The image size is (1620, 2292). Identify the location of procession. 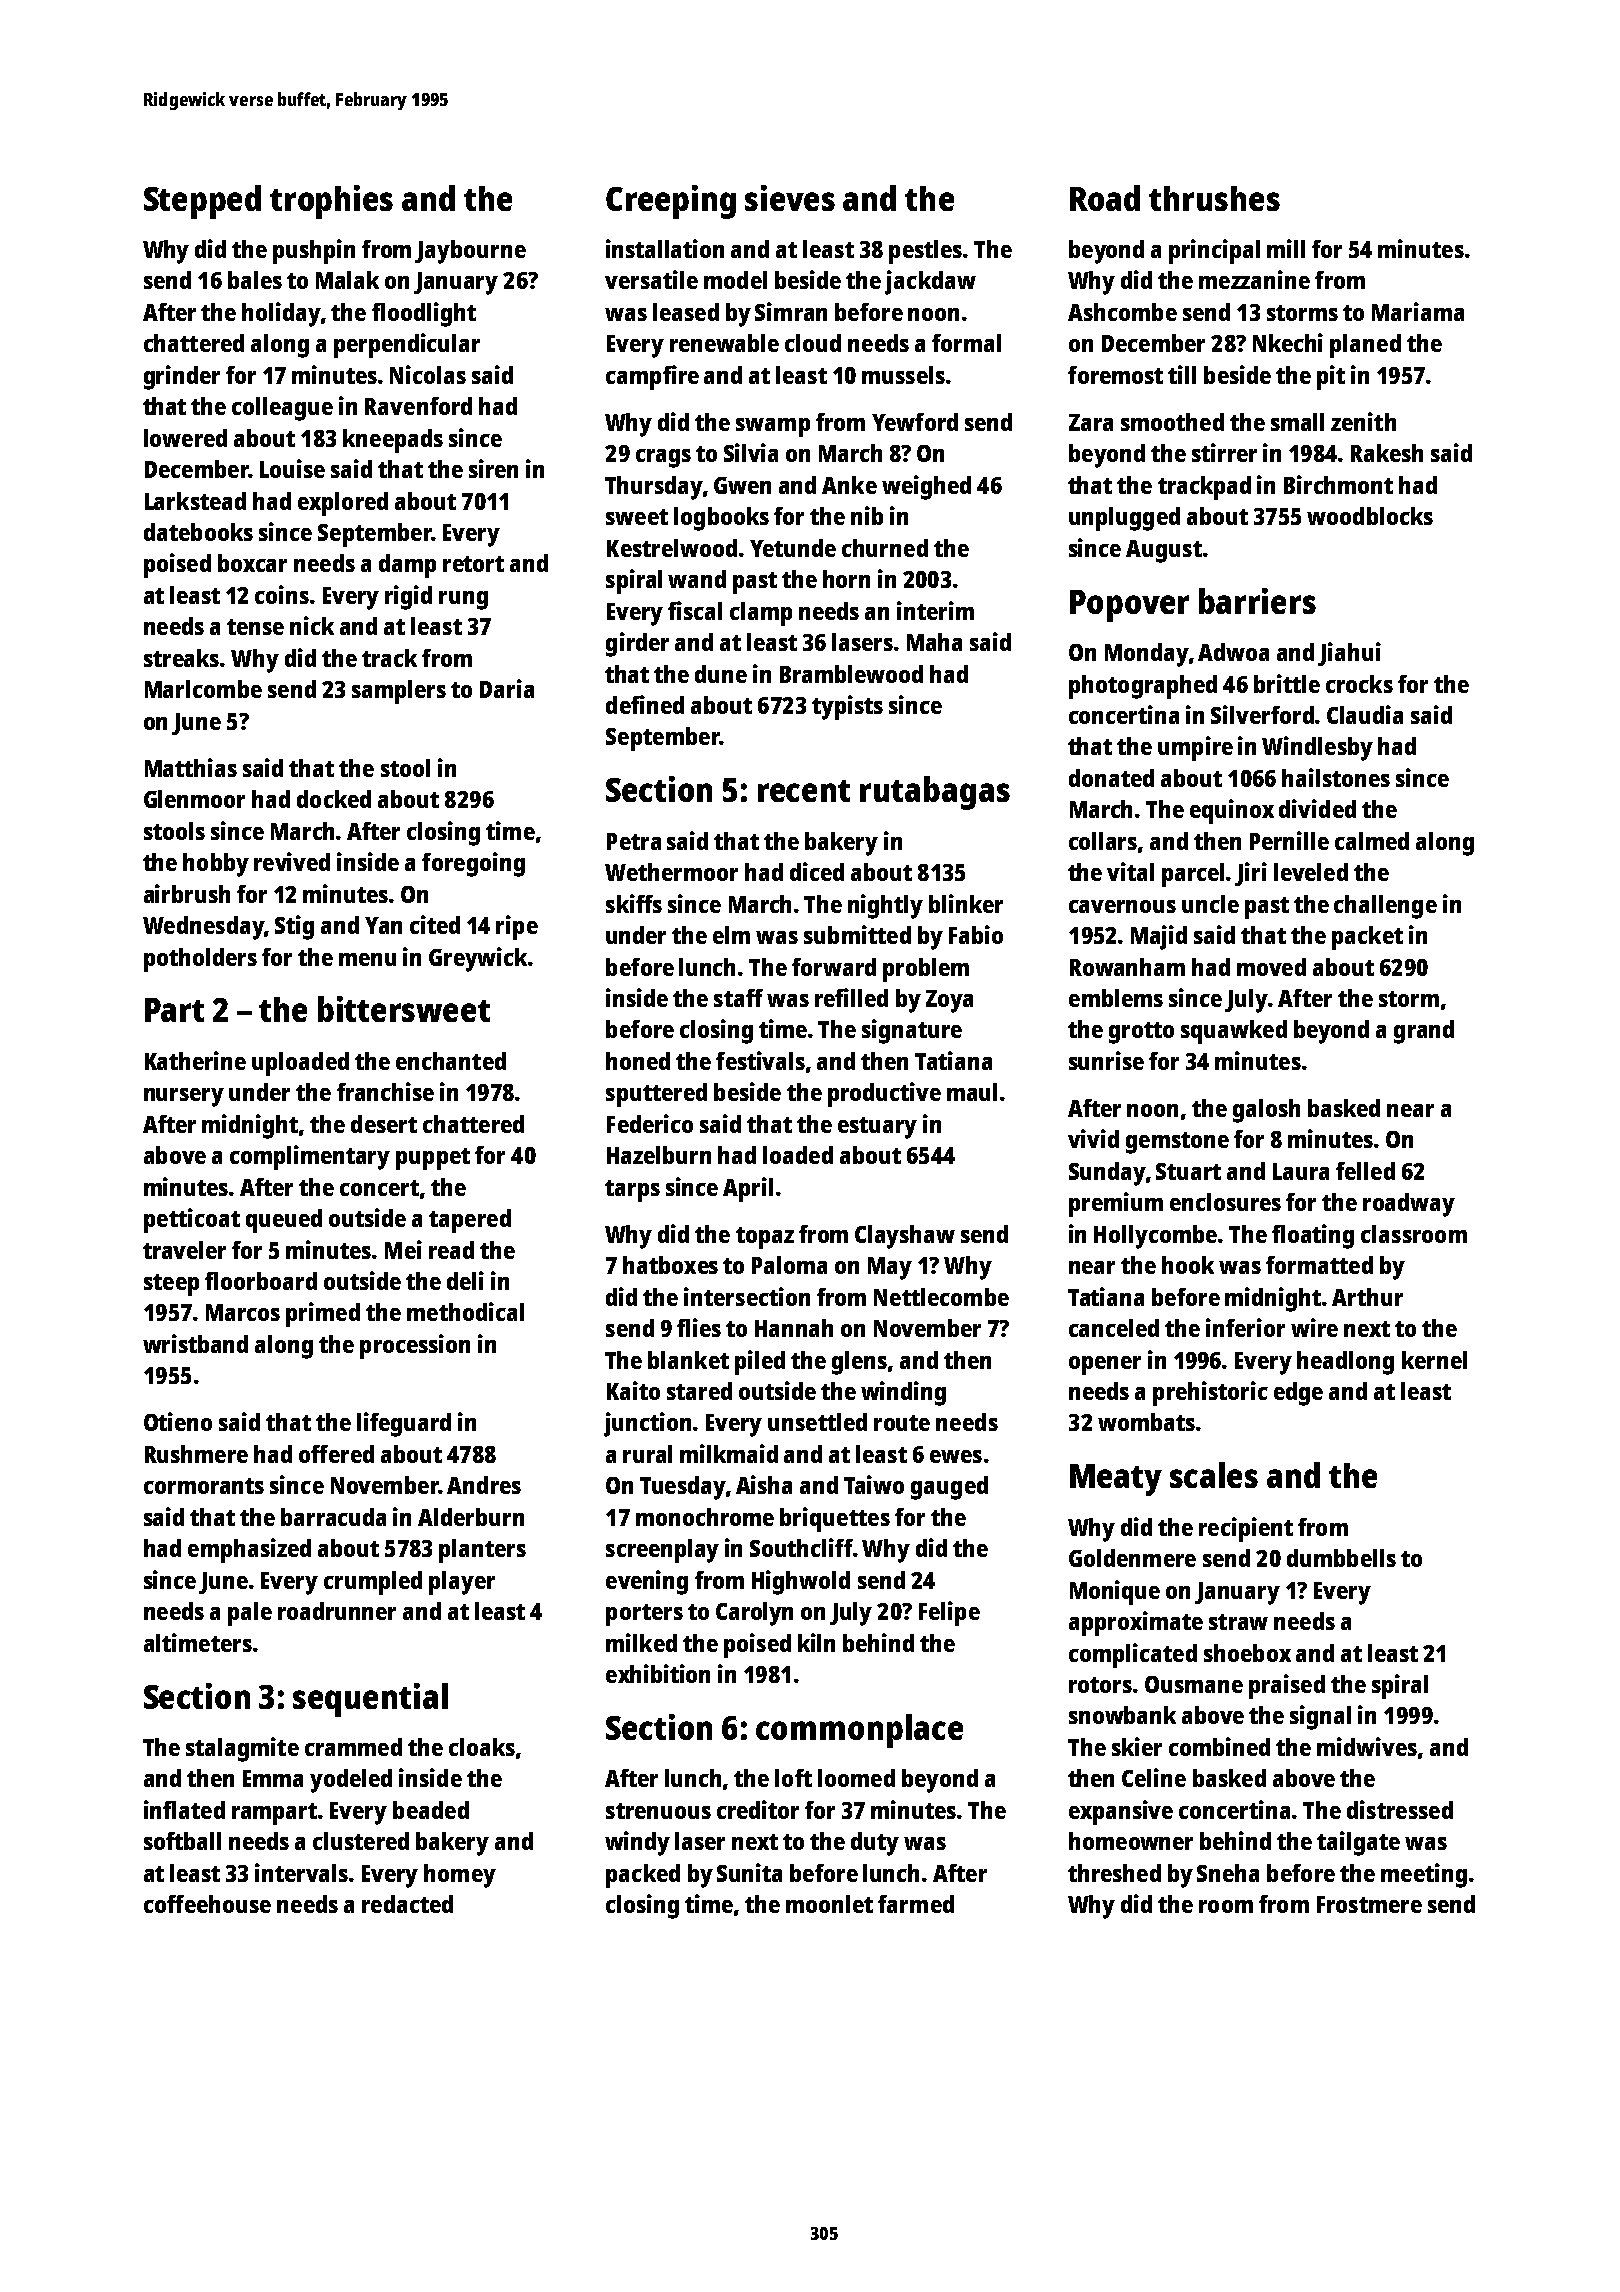
(415, 1346).
